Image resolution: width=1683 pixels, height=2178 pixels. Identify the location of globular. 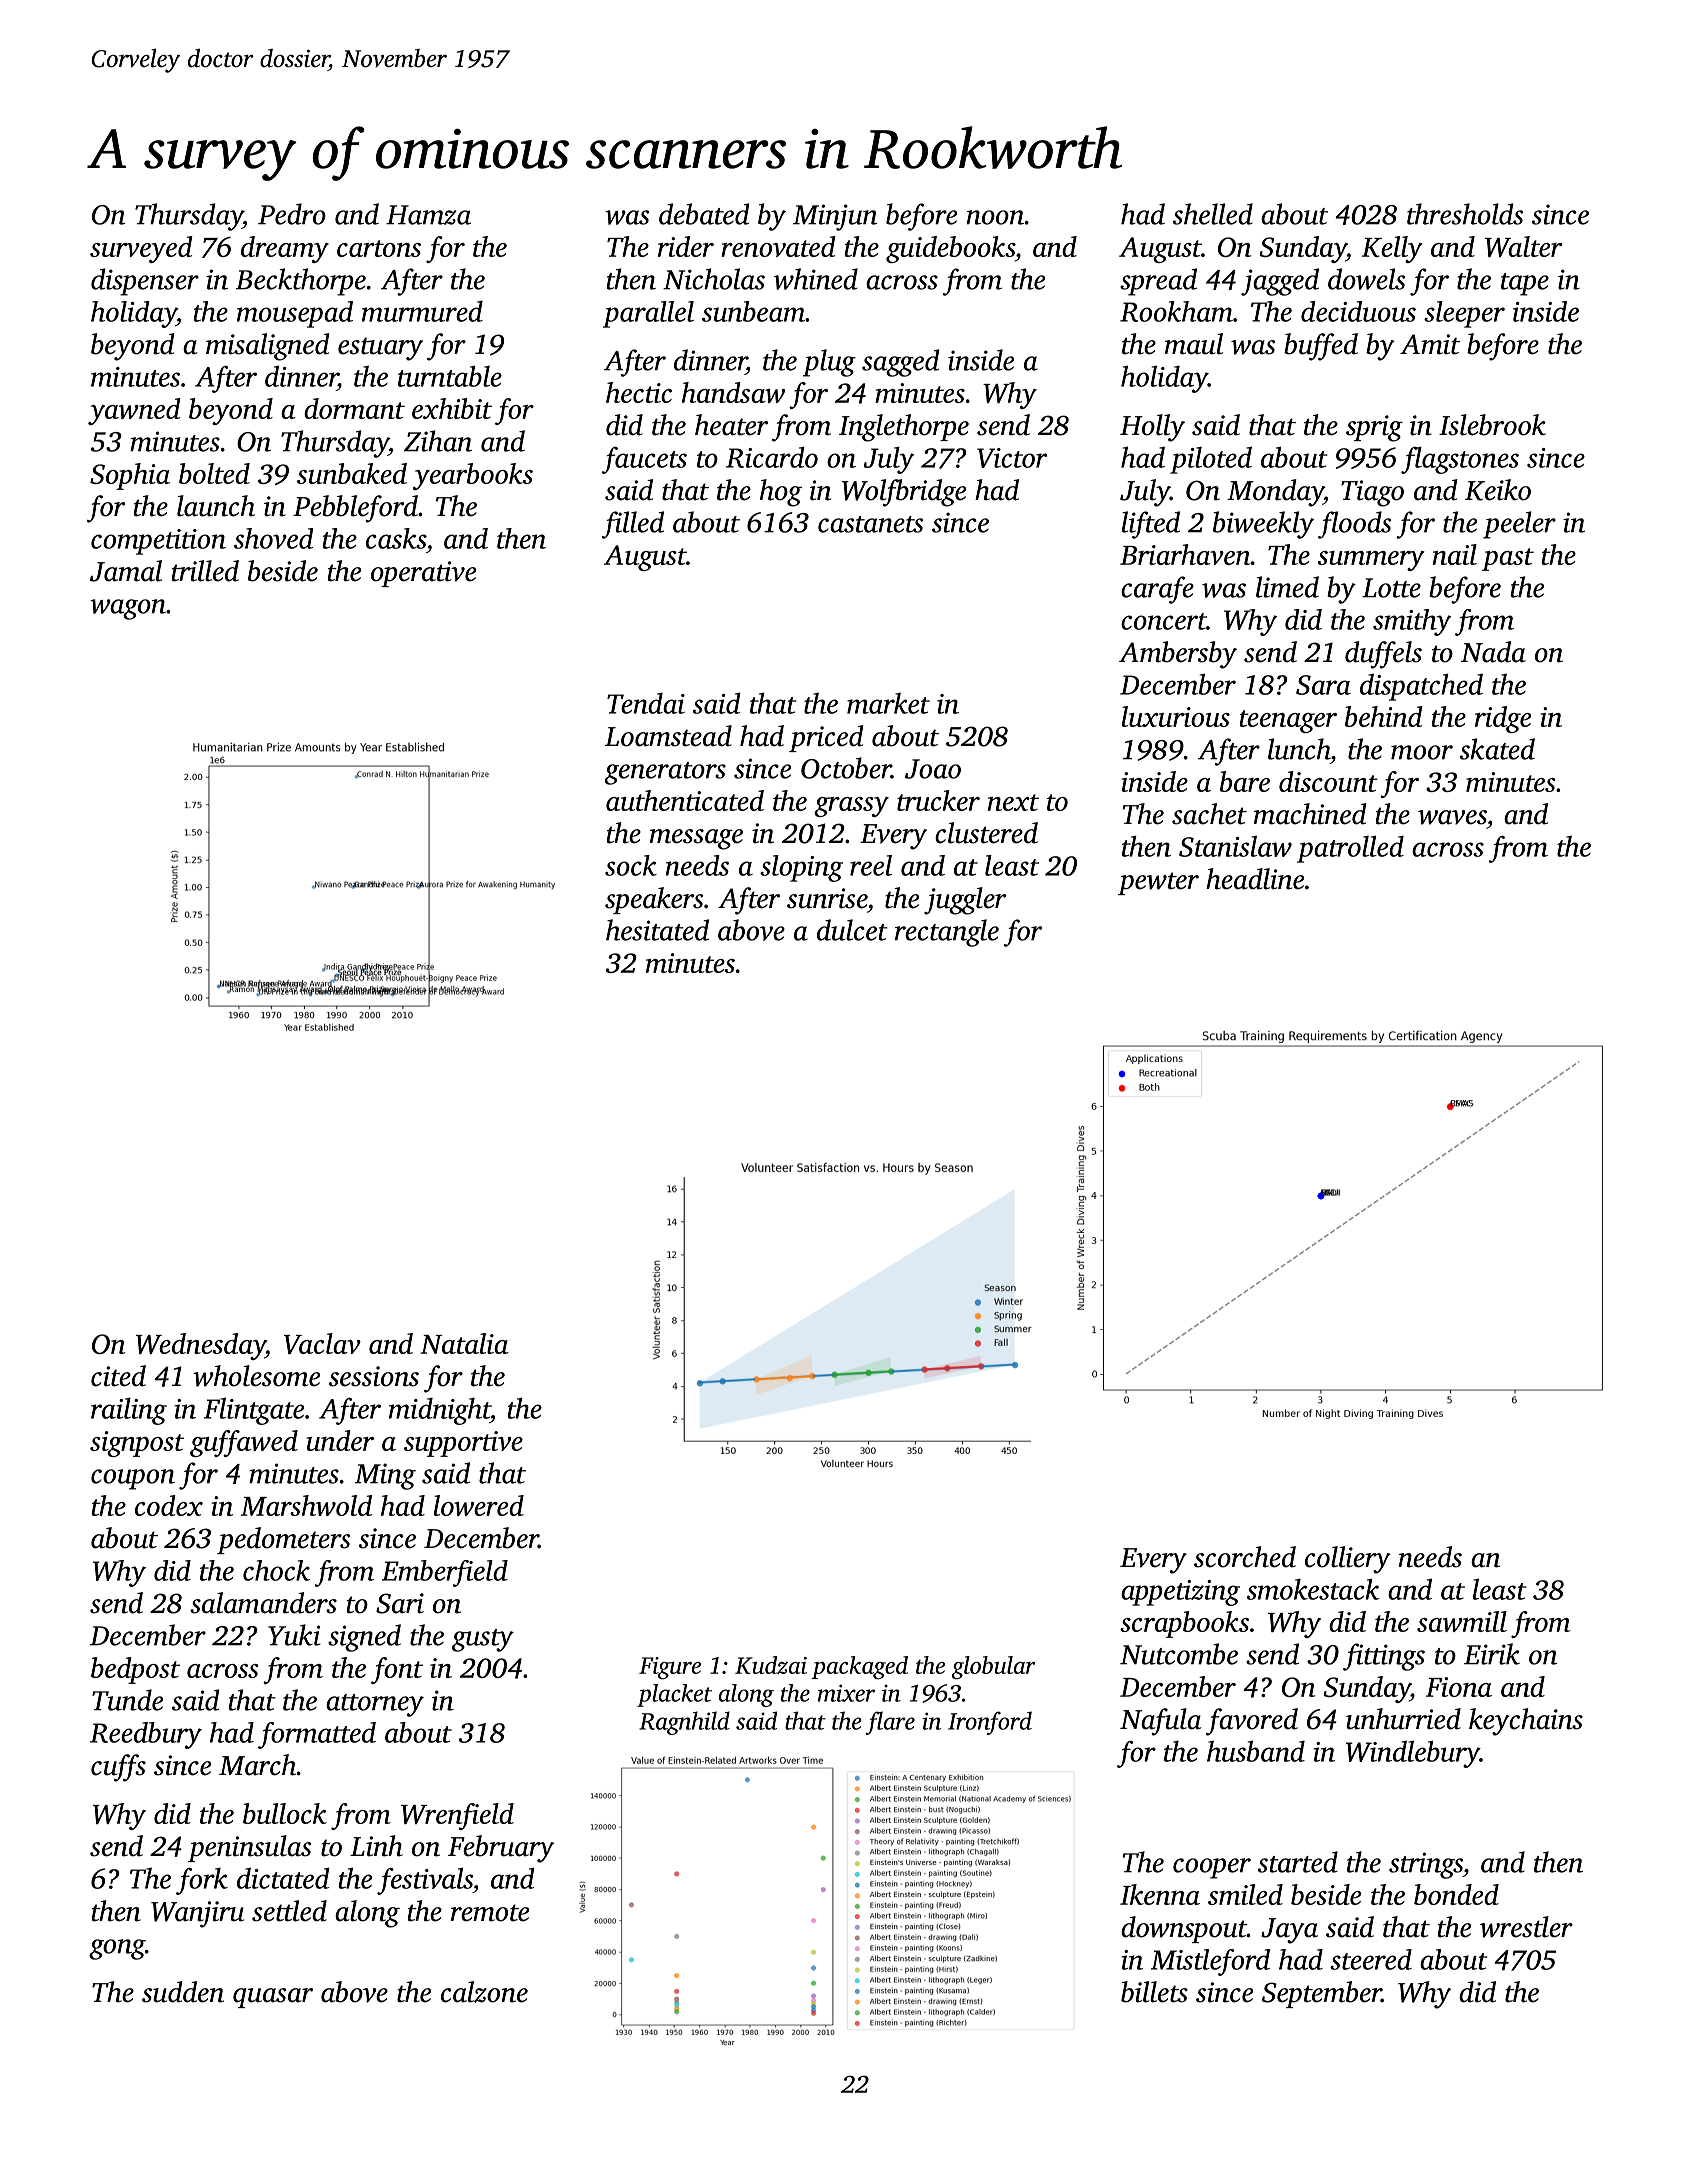
(993, 1668).
